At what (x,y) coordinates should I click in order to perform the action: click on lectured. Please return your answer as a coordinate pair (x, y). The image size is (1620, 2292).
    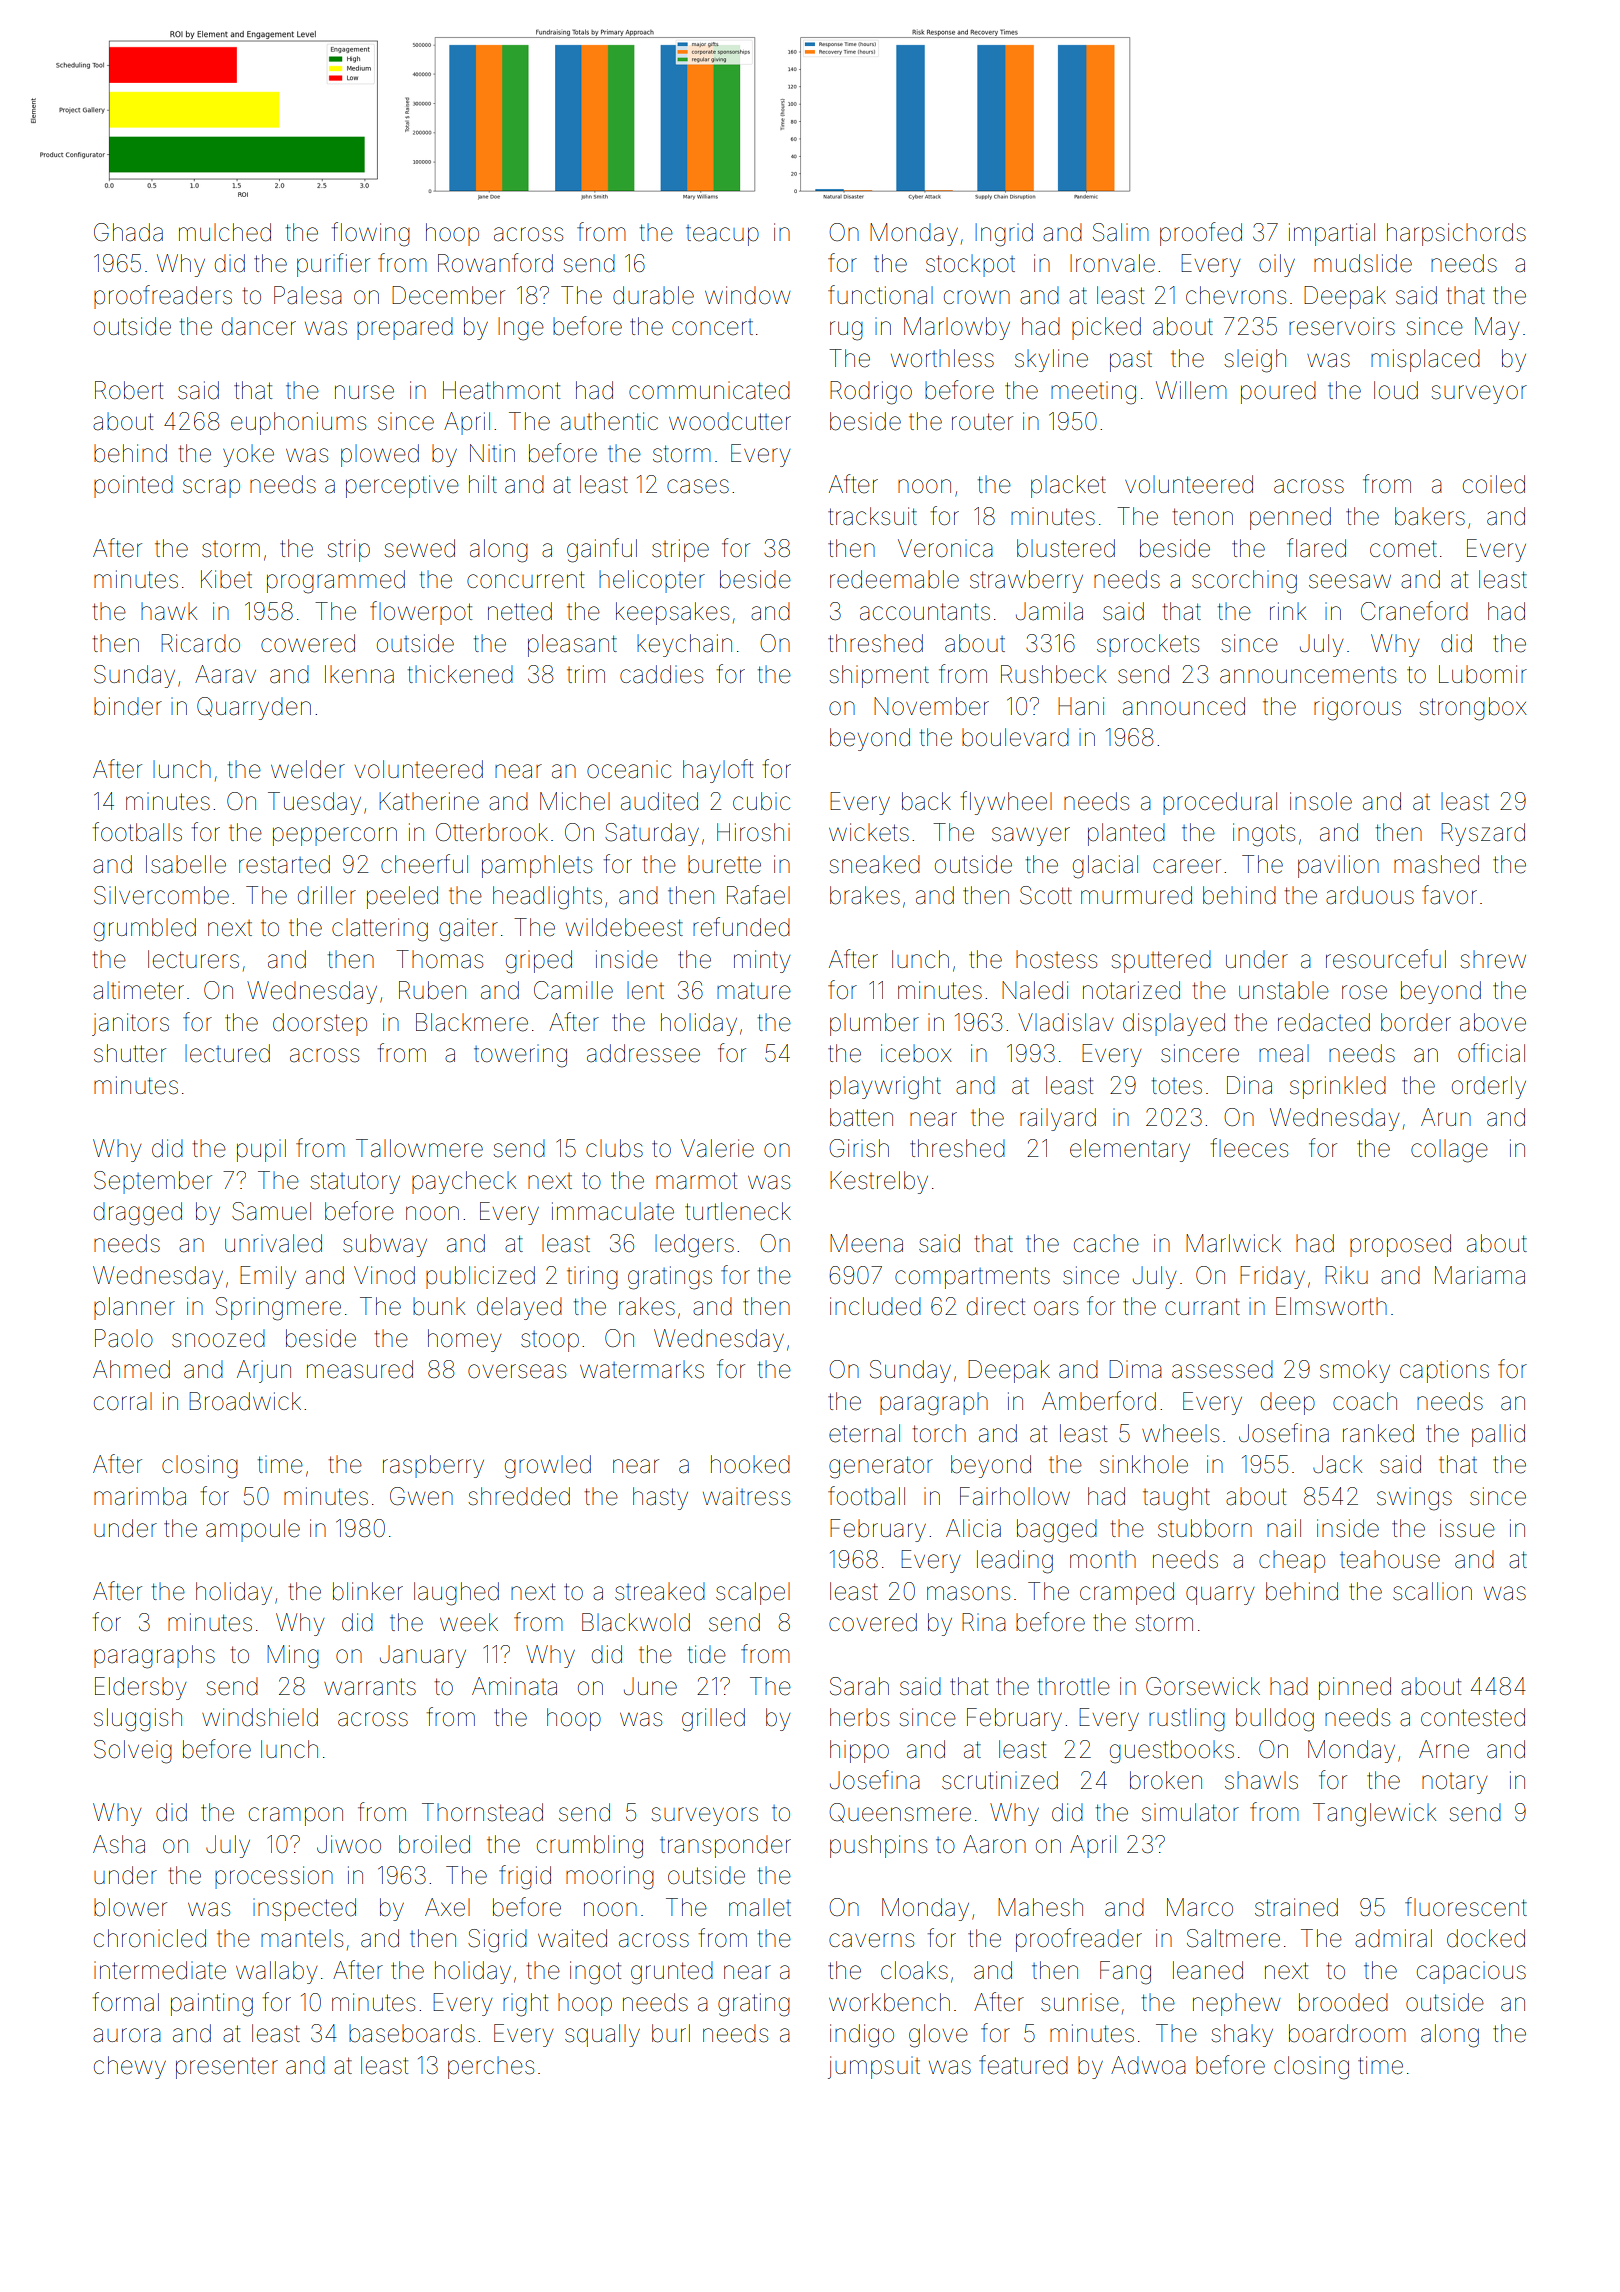
    Looking at the image, I should click on (227, 1053).
